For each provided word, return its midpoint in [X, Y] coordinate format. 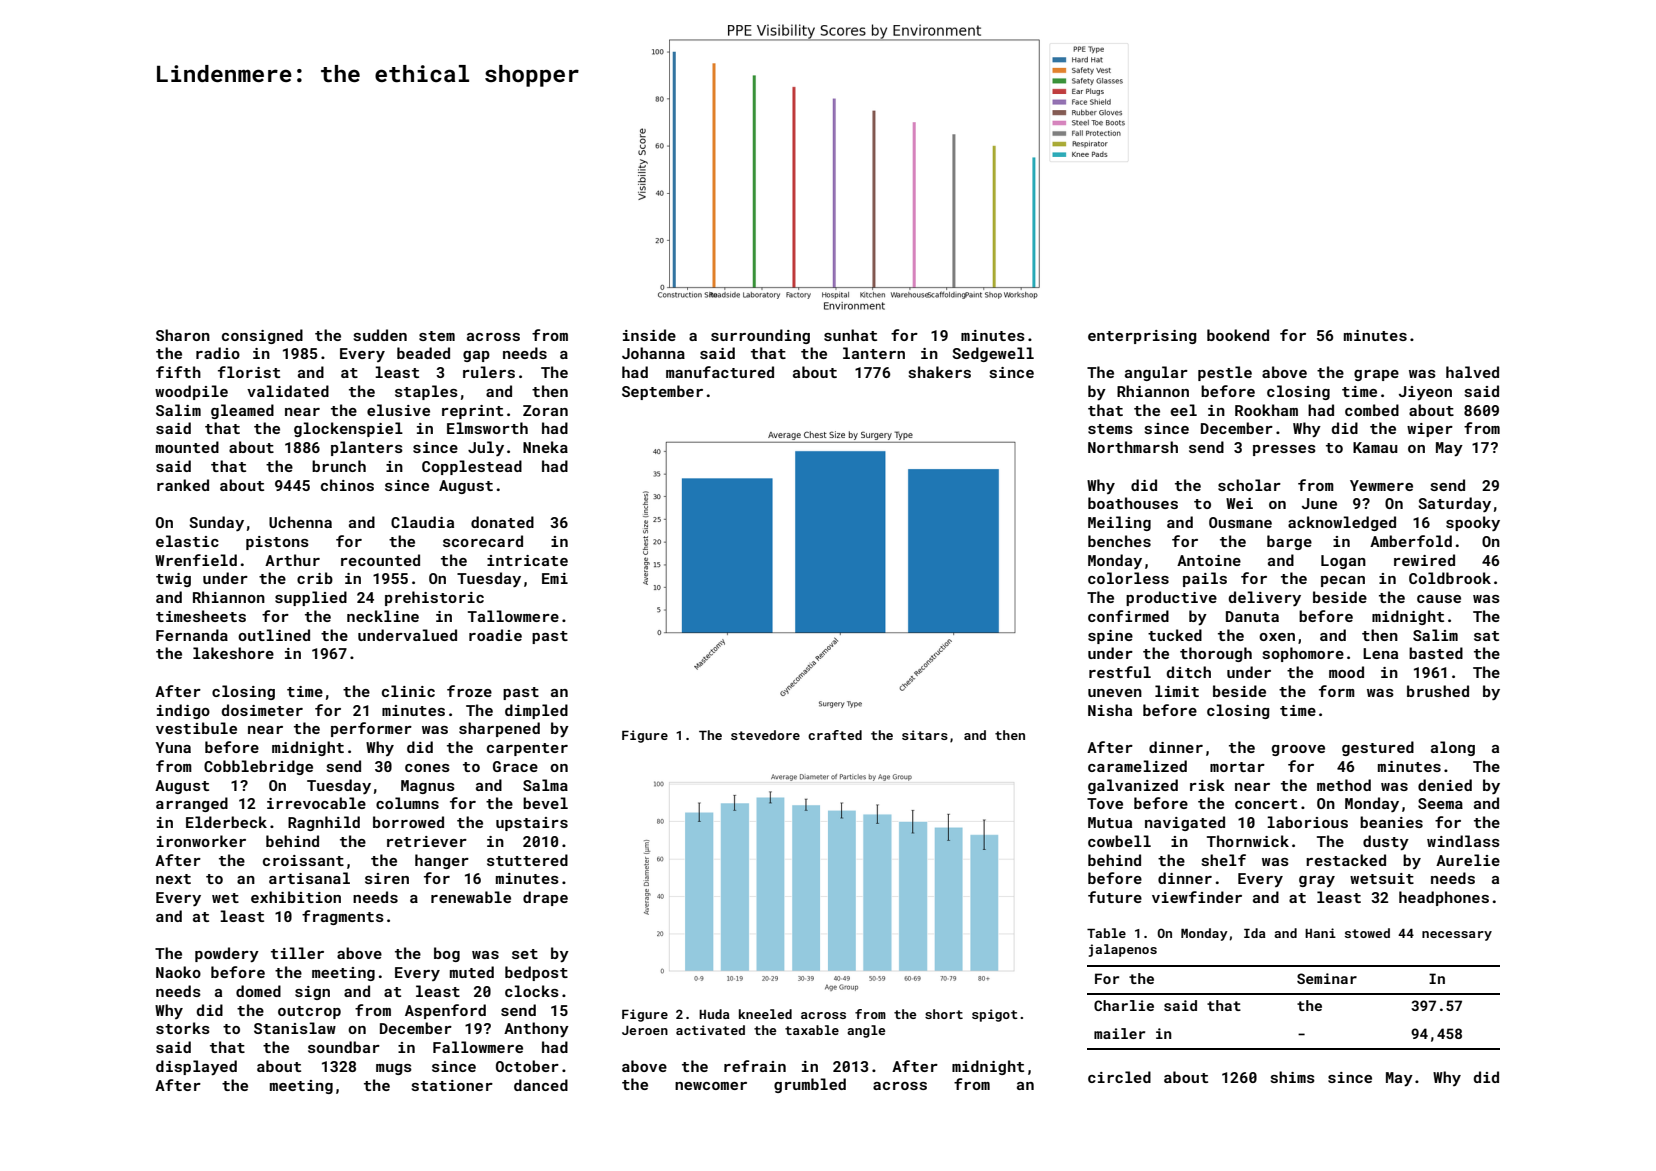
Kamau [1375, 447]
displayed [196, 1067]
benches [1119, 541]
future [1115, 897]
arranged [192, 804]
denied [1445, 785]
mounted [187, 447]
